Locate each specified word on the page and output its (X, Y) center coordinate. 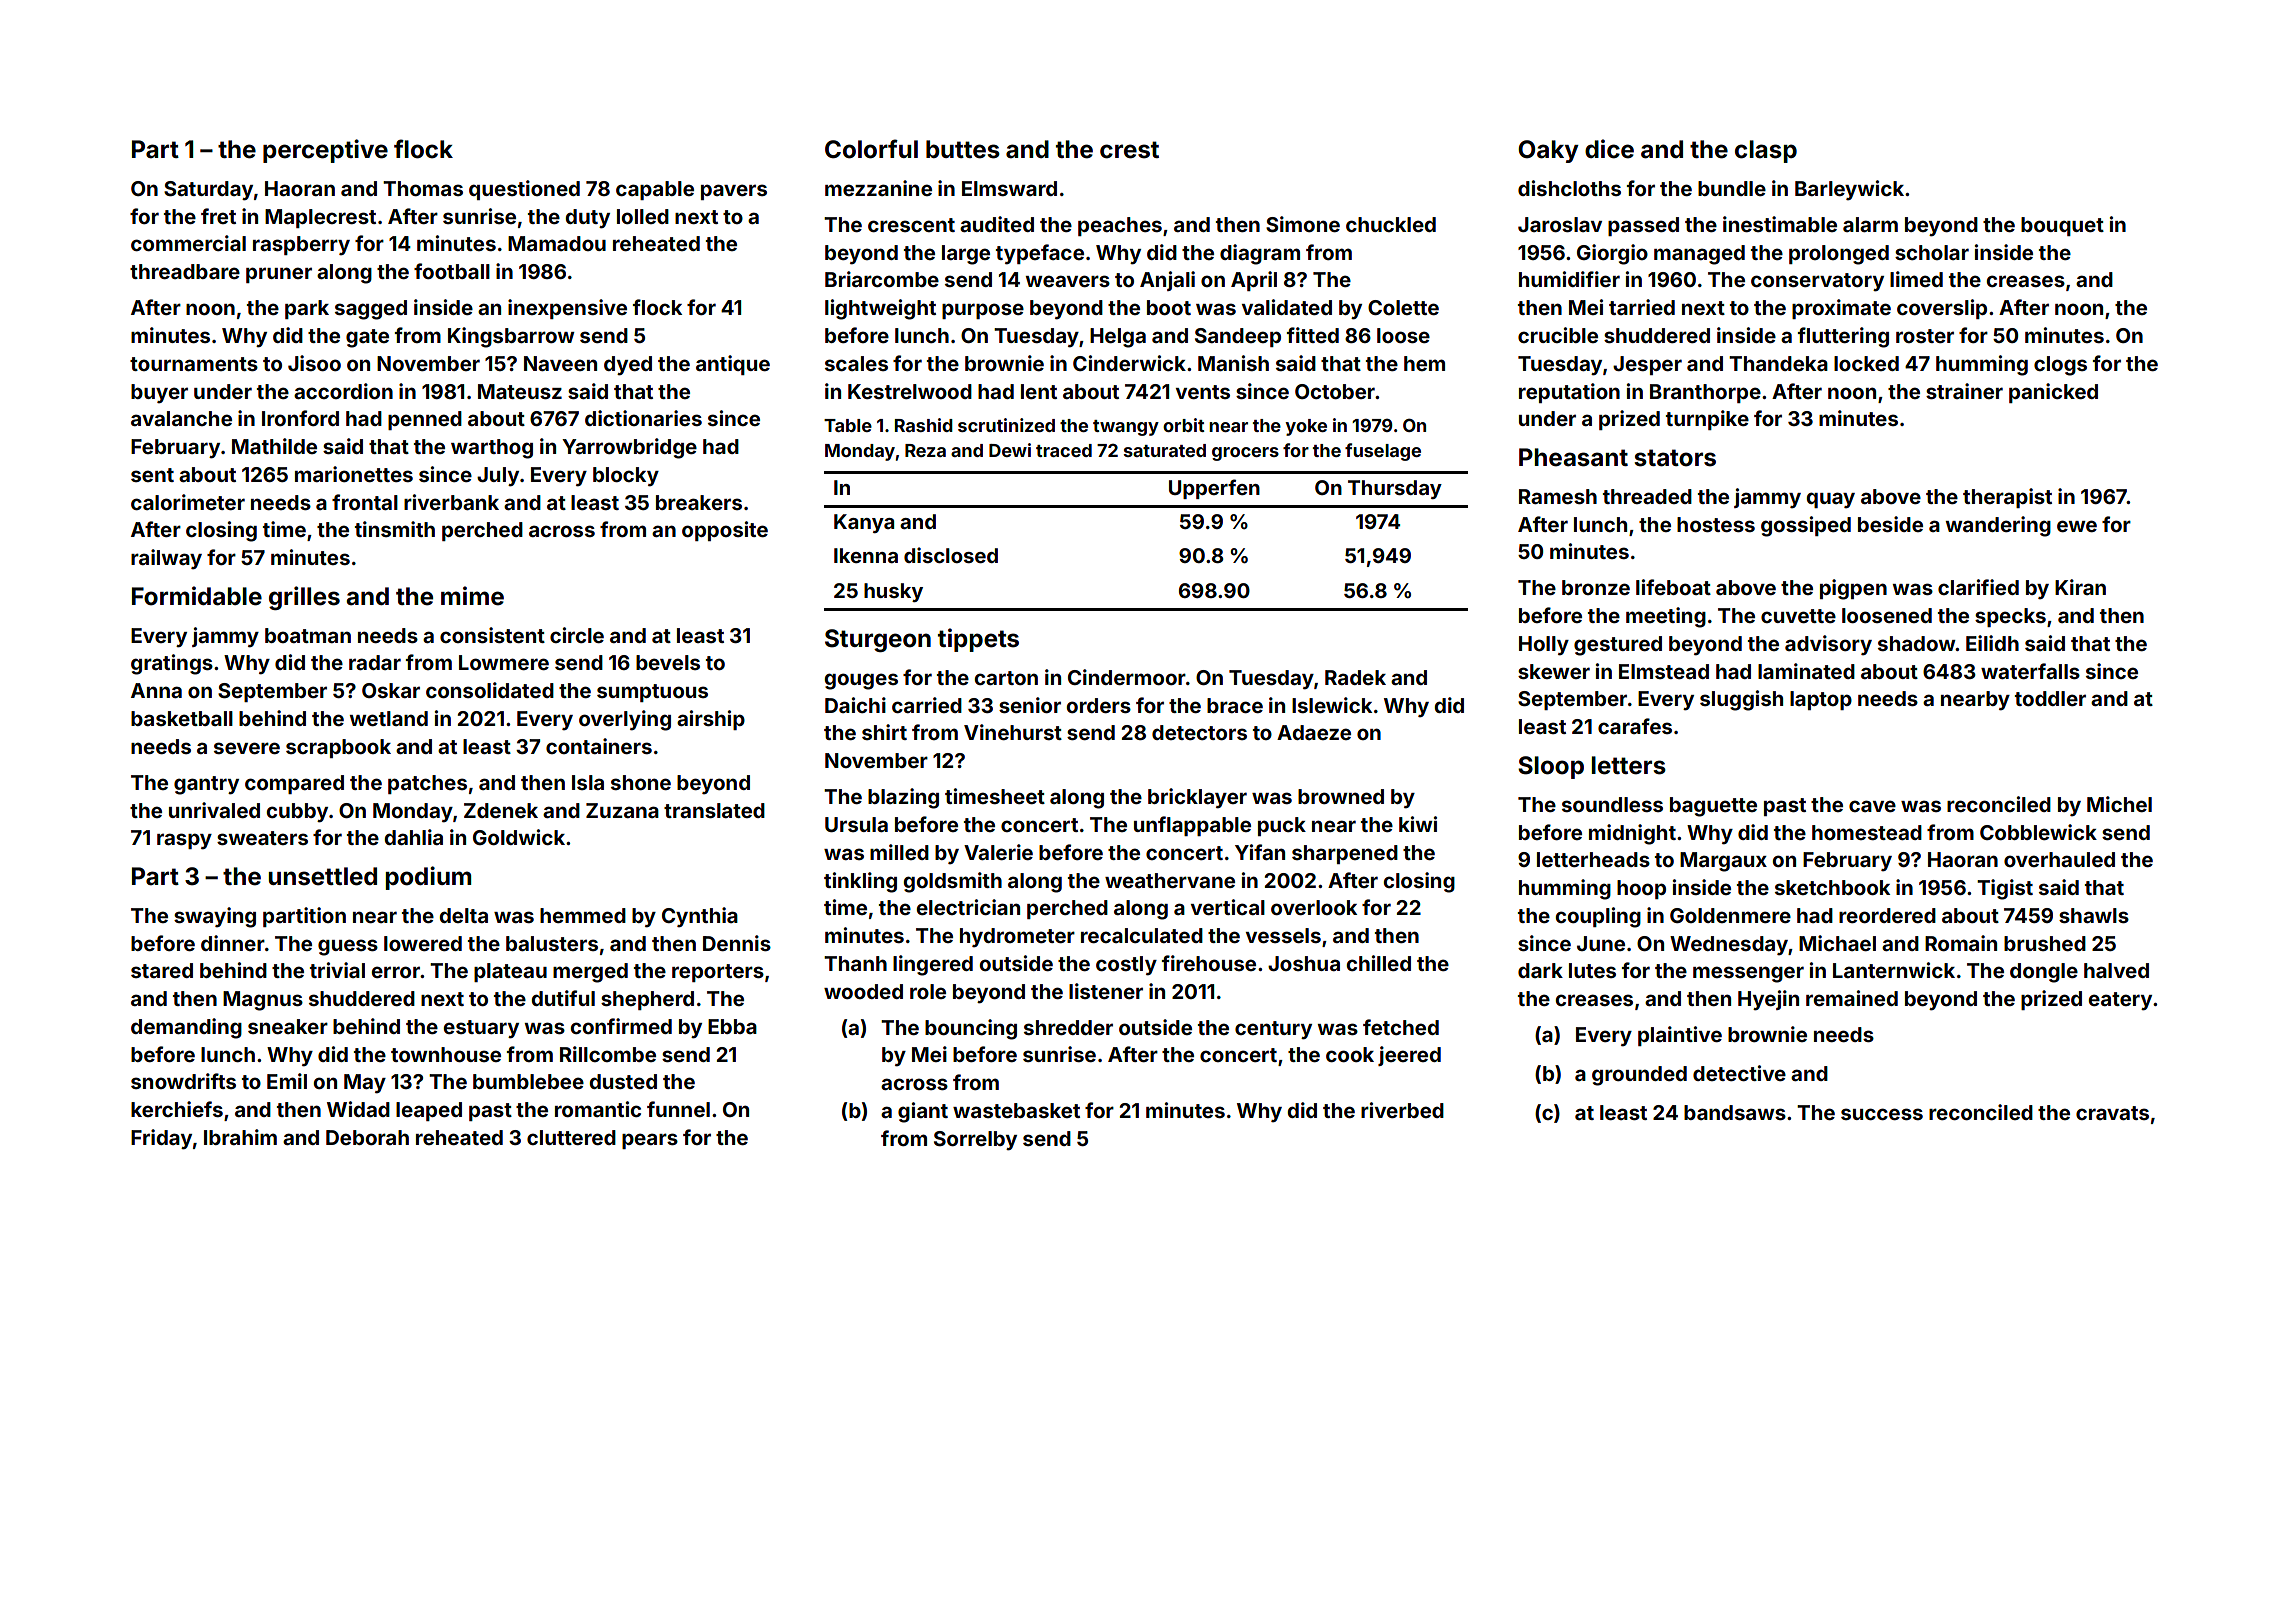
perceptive (325, 151)
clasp (1766, 151)
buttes (963, 149)
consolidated (490, 690)
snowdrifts (183, 1081)
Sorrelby (975, 1141)
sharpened (1345, 854)
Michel (2119, 804)
